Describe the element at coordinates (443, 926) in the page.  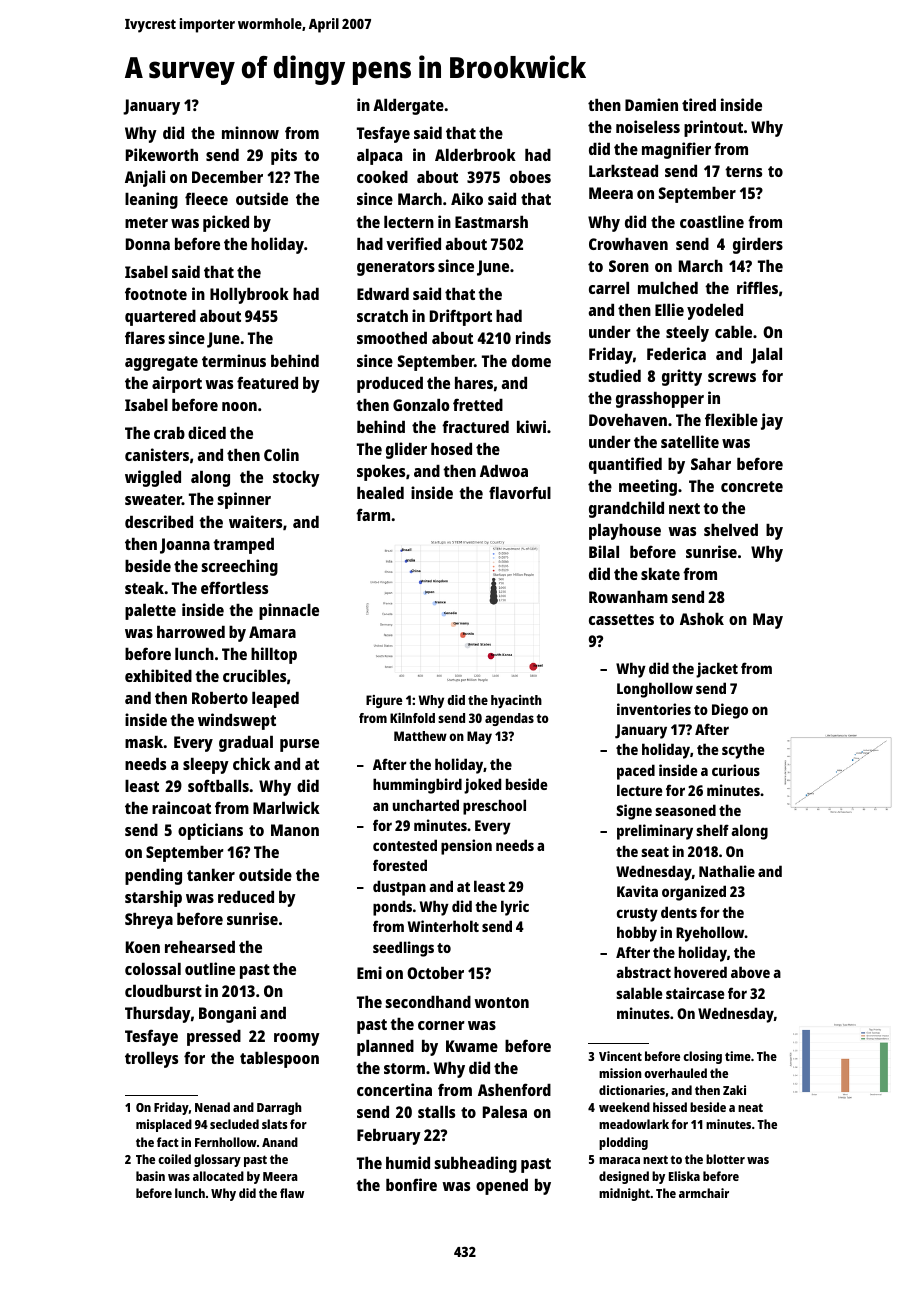
I see `Winterholt` at that location.
